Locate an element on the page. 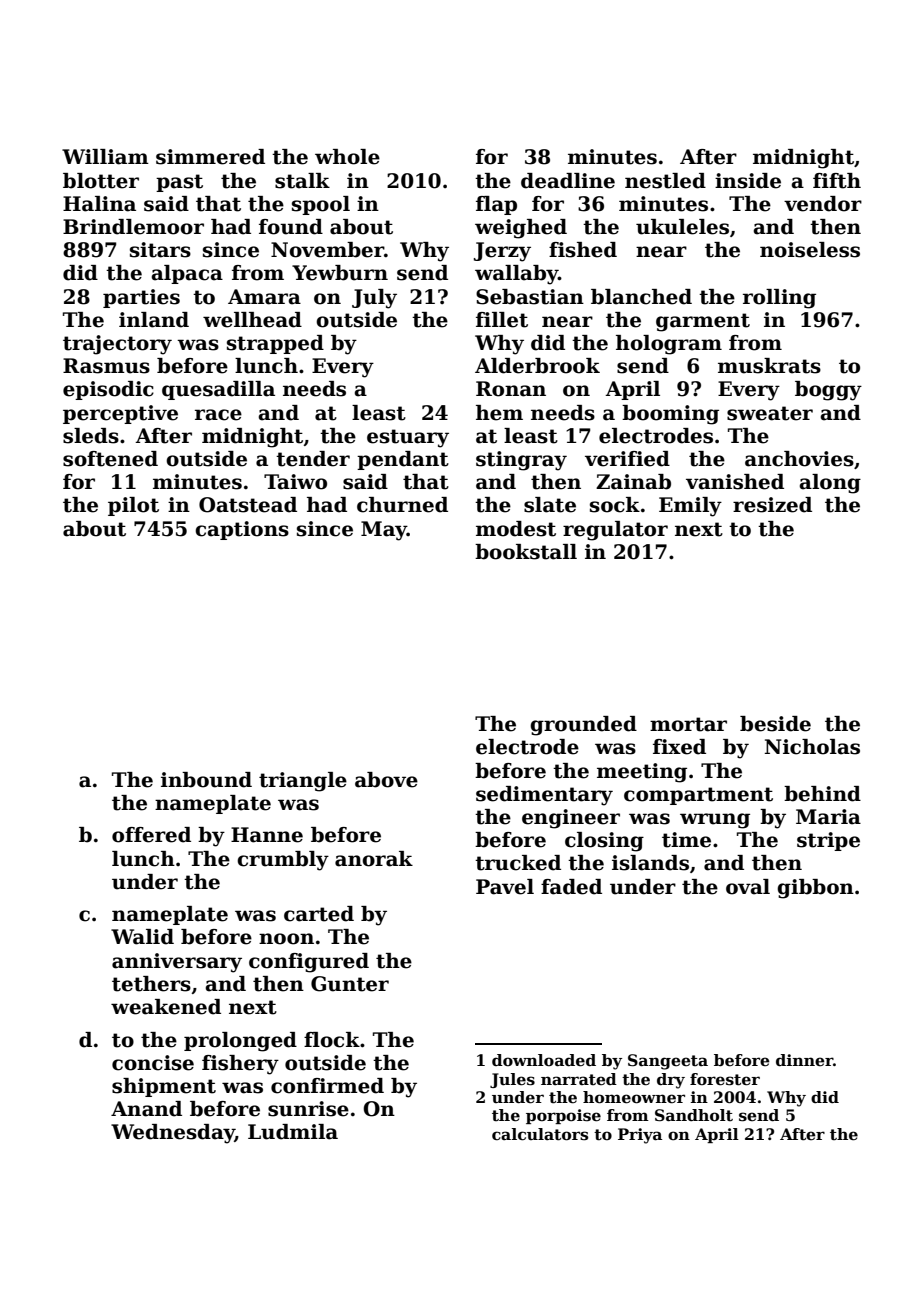 The image size is (924, 1311). race is located at coordinates (218, 415).
